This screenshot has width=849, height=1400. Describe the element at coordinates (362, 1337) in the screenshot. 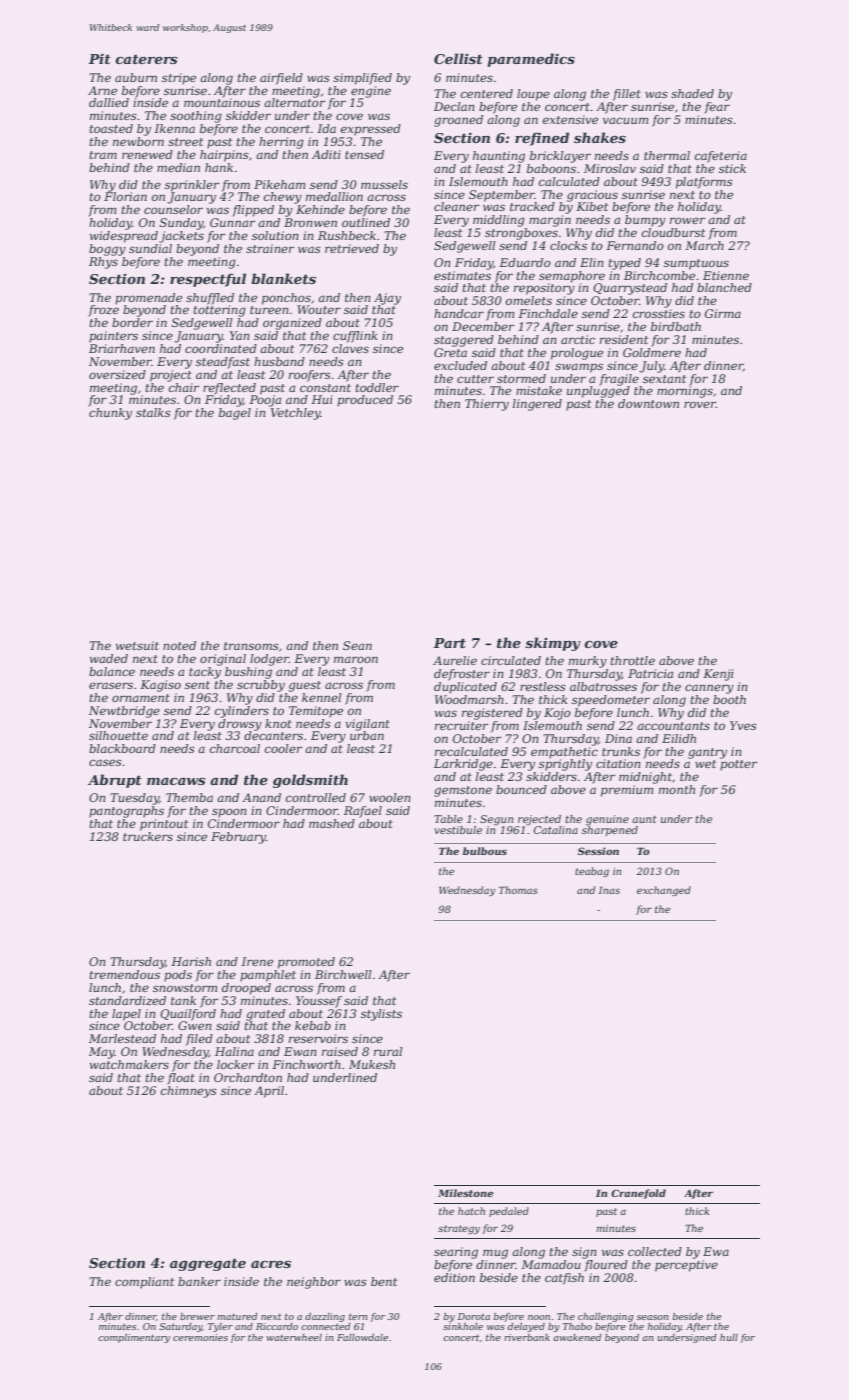

I see `Fallowdale` at that location.
